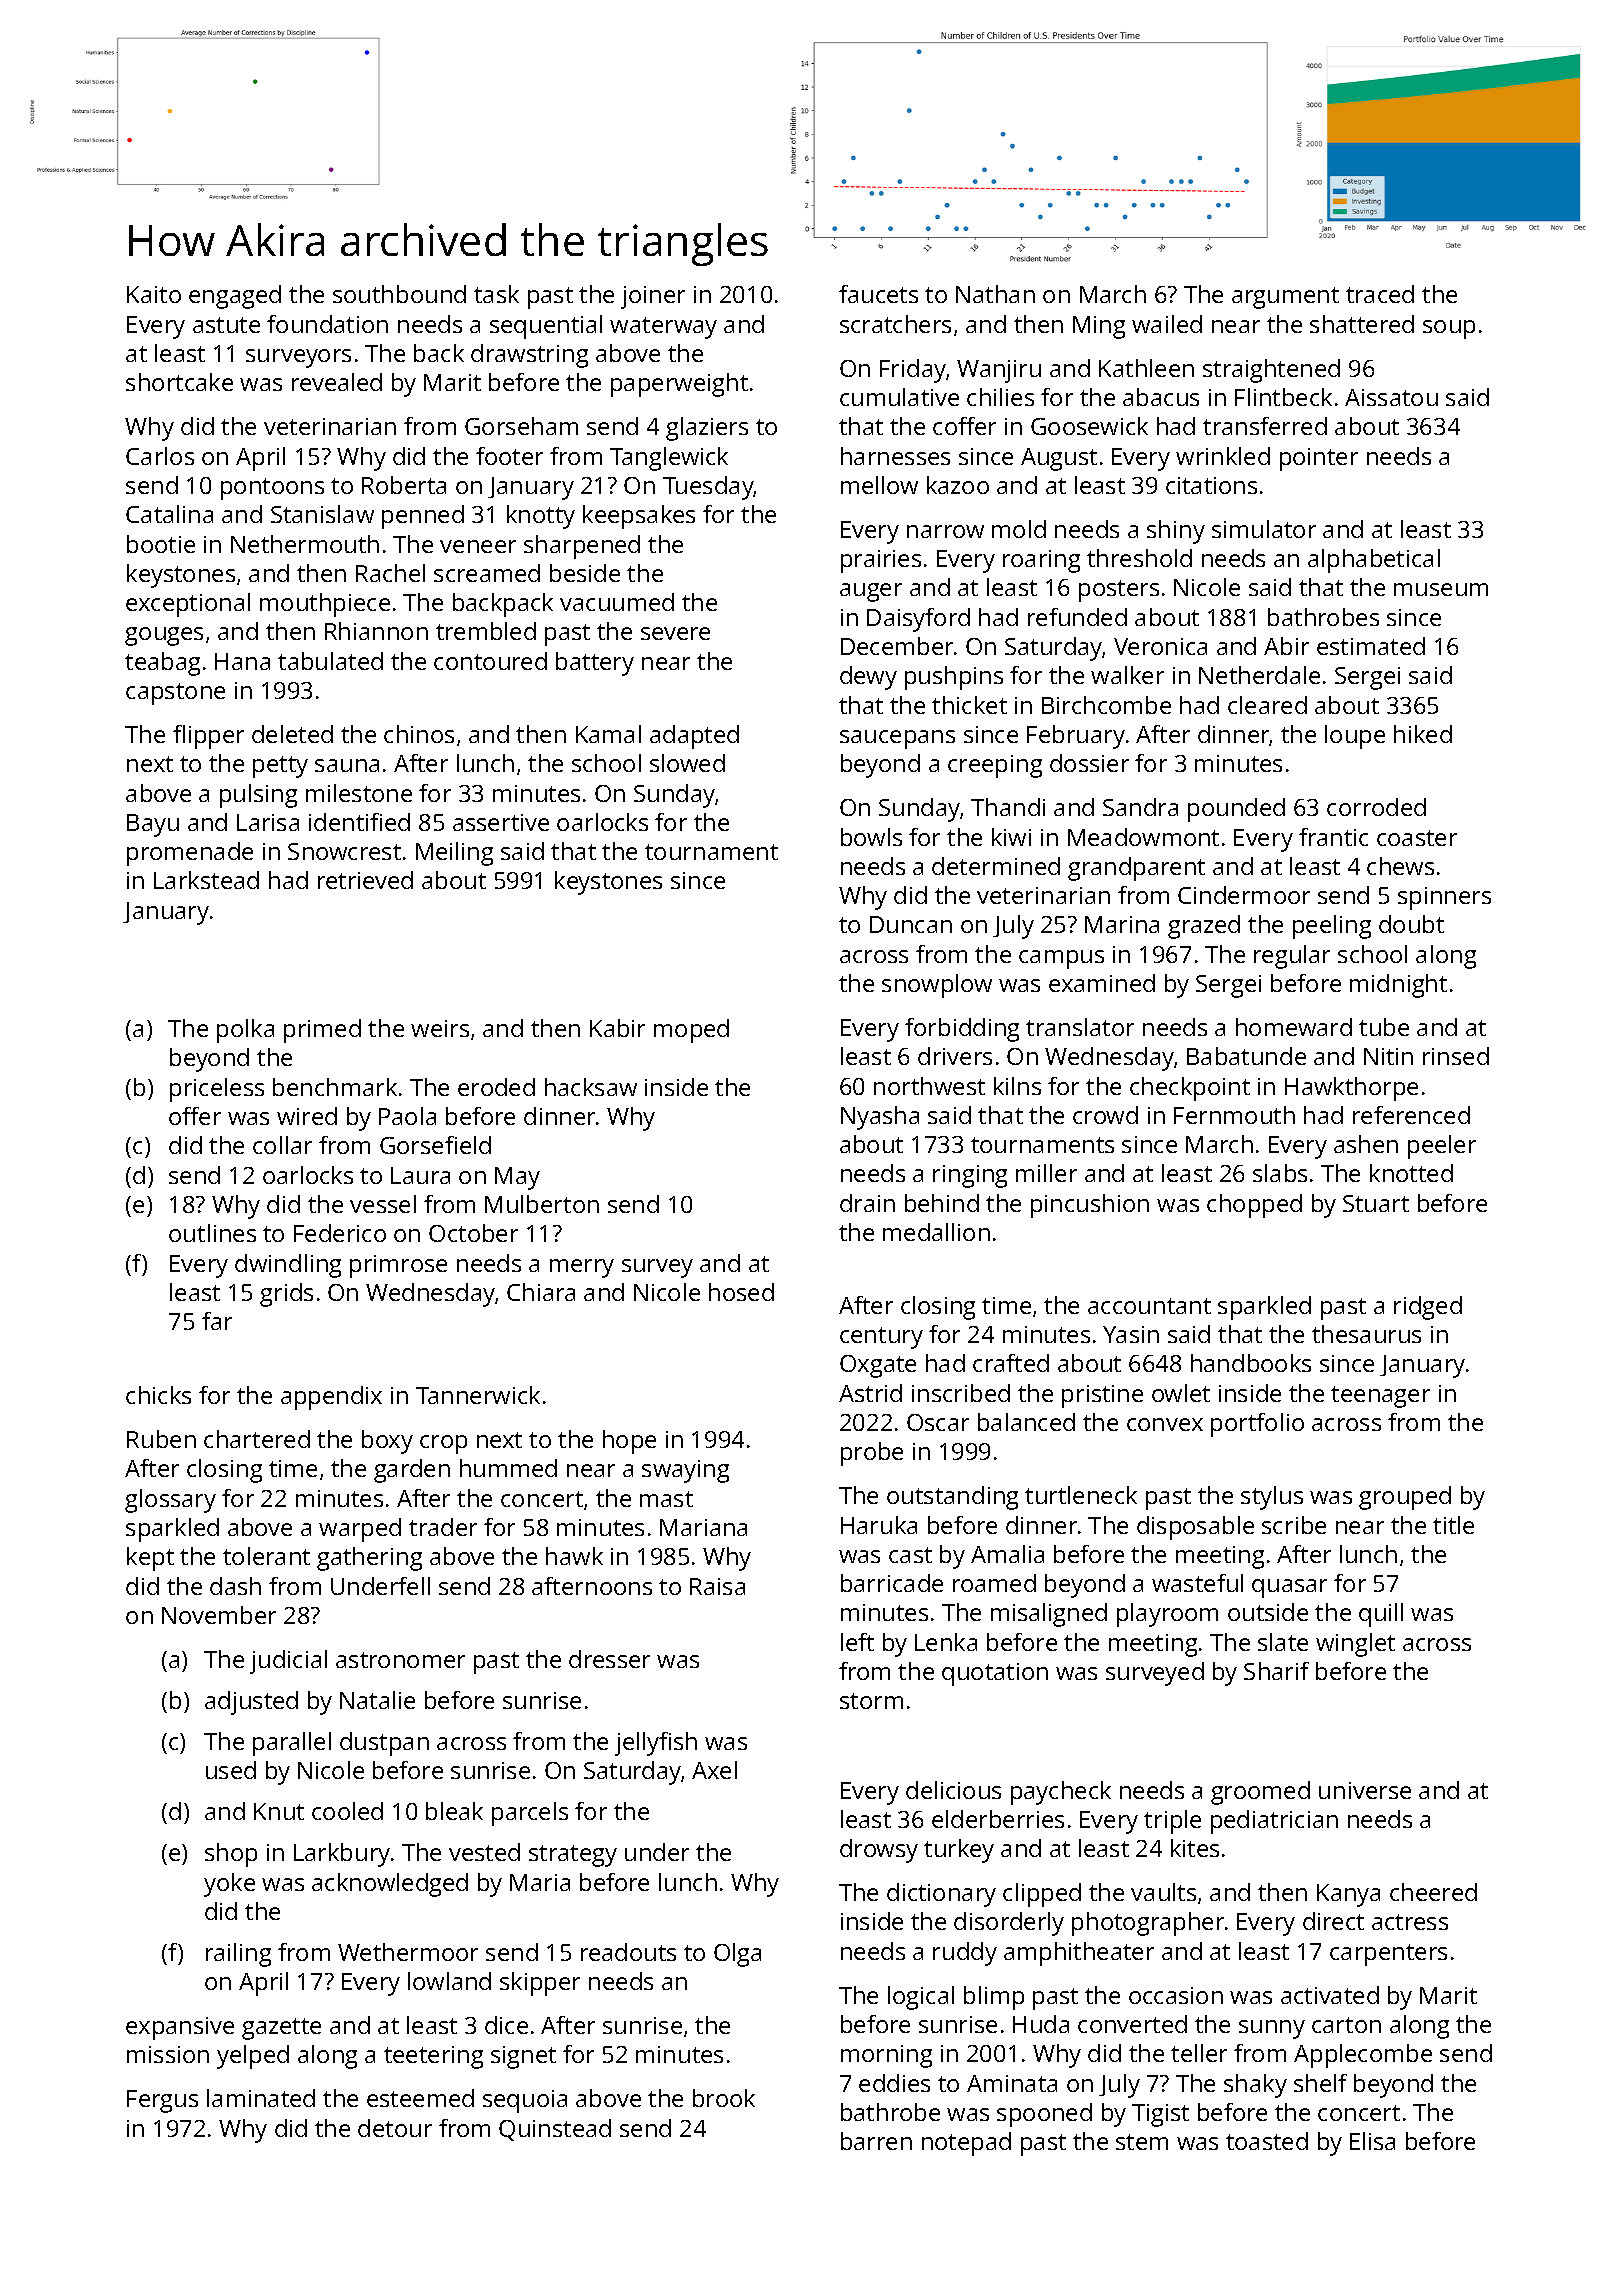  I want to click on referenced, so click(1411, 1115).
